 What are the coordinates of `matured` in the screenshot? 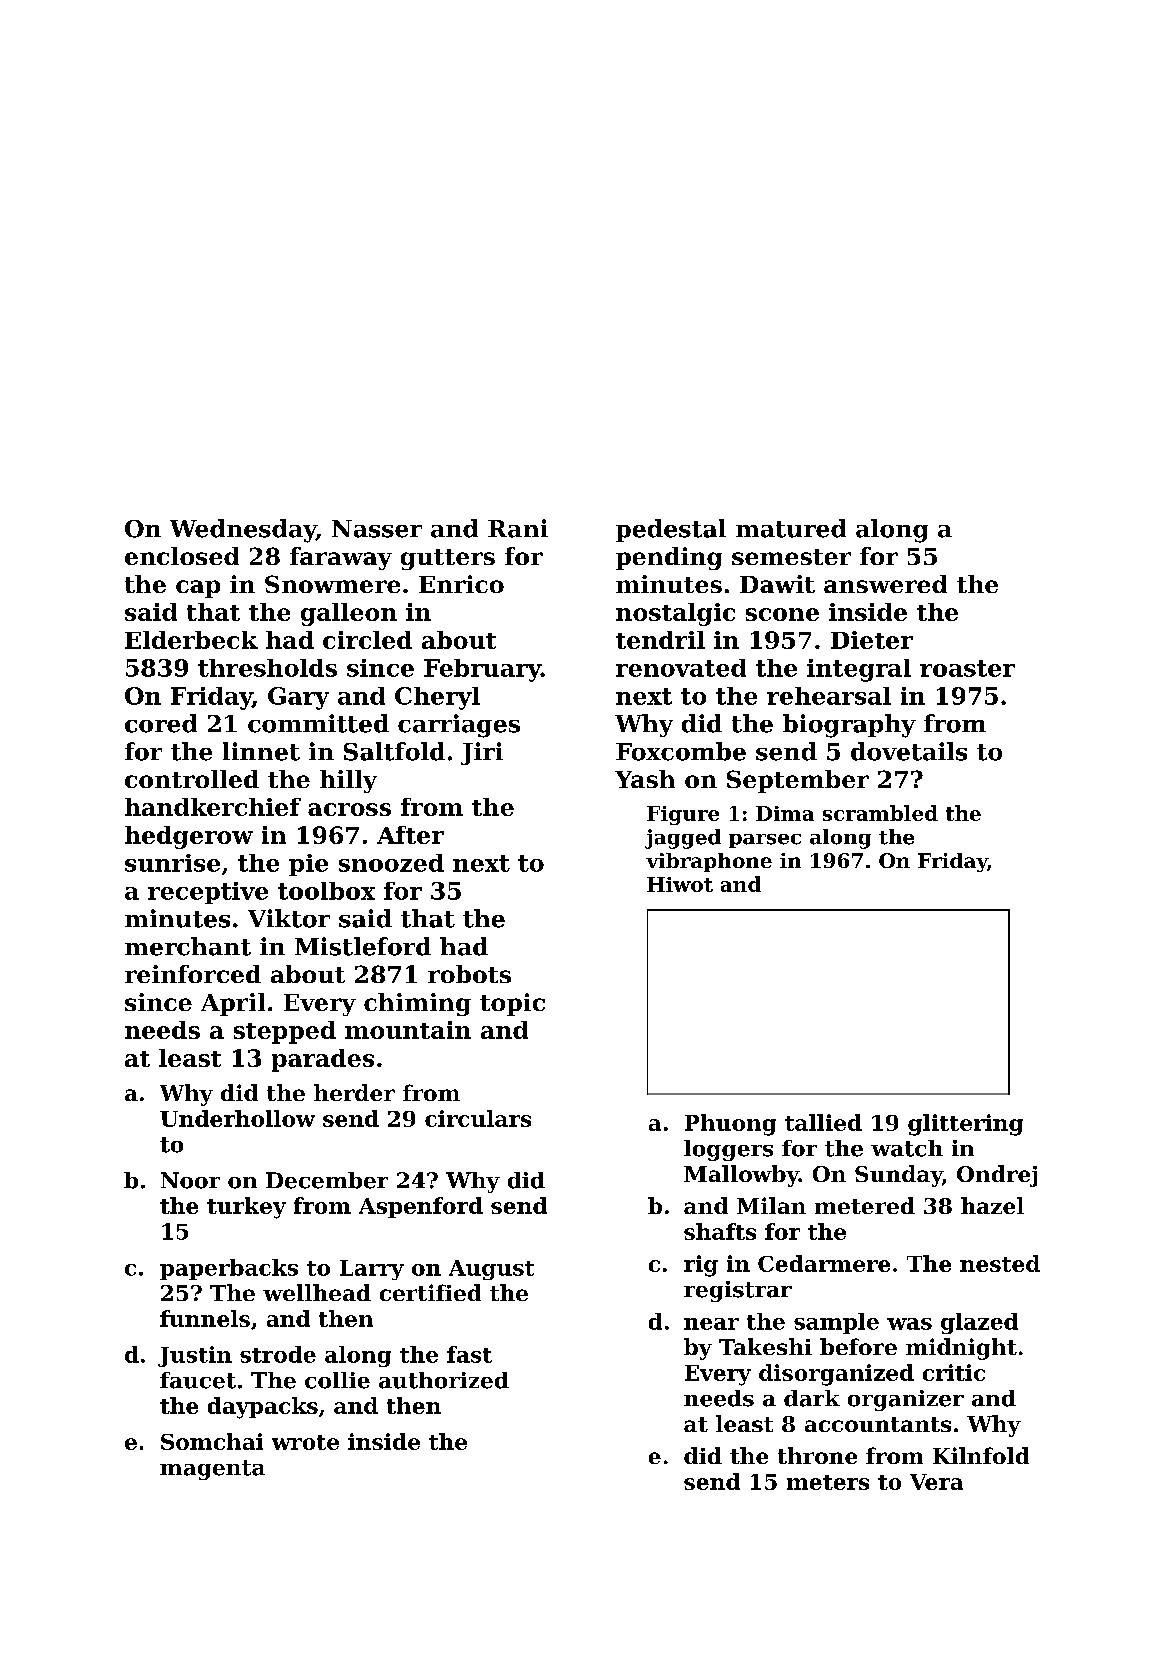 It's located at (791, 528).
